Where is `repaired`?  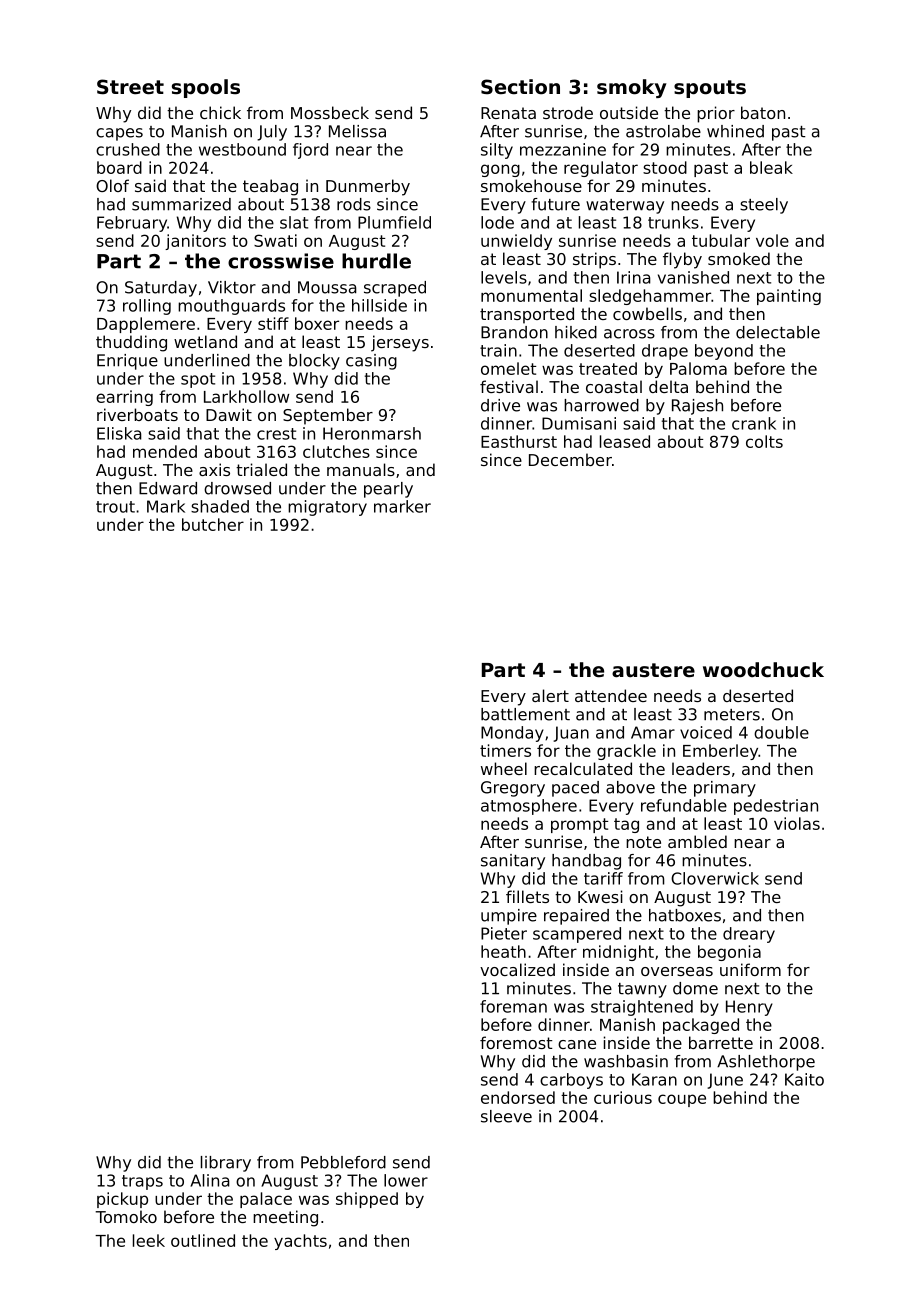 repaired is located at coordinates (576, 917).
